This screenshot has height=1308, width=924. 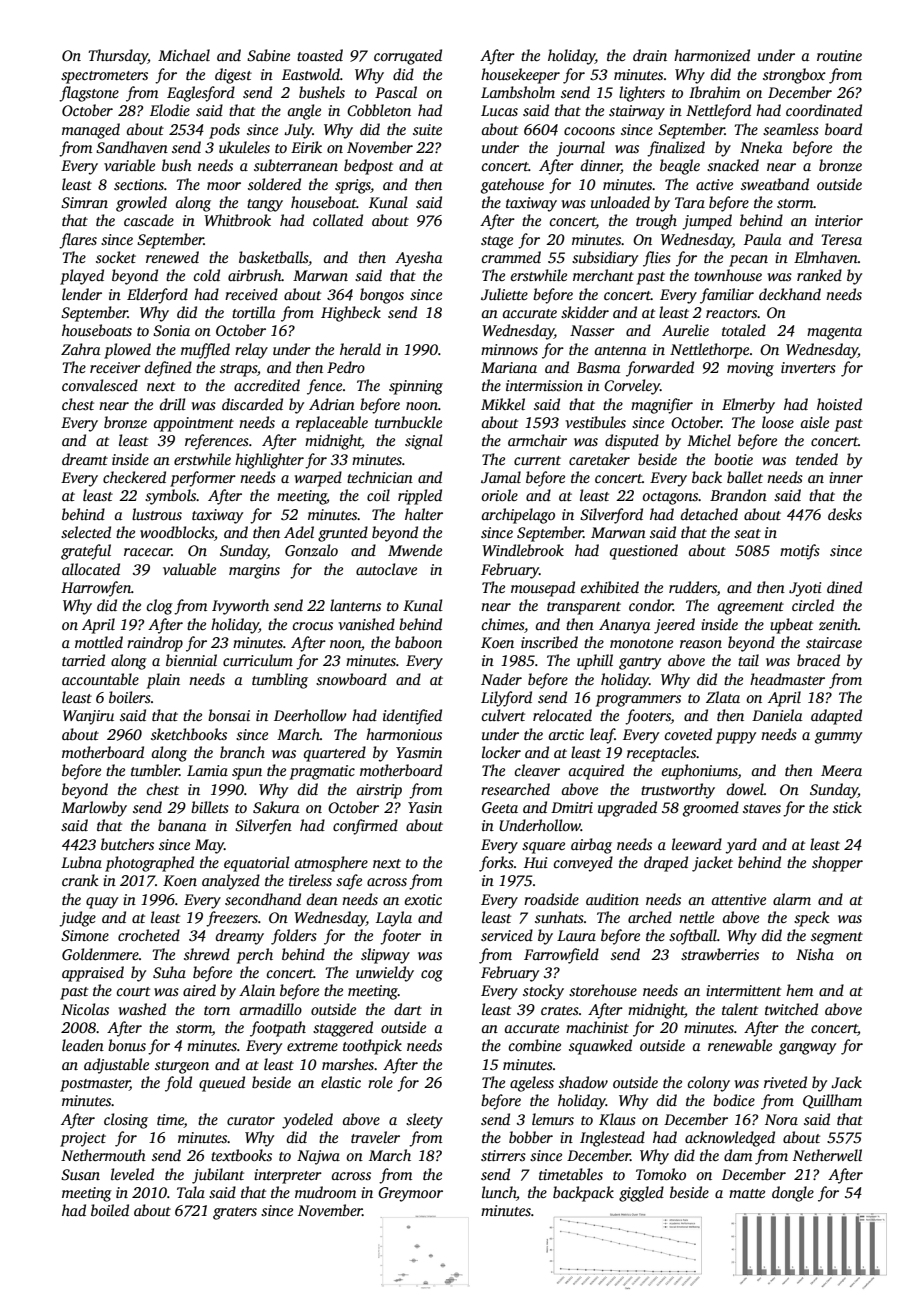 I want to click on mudroom, so click(x=325, y=1192).
